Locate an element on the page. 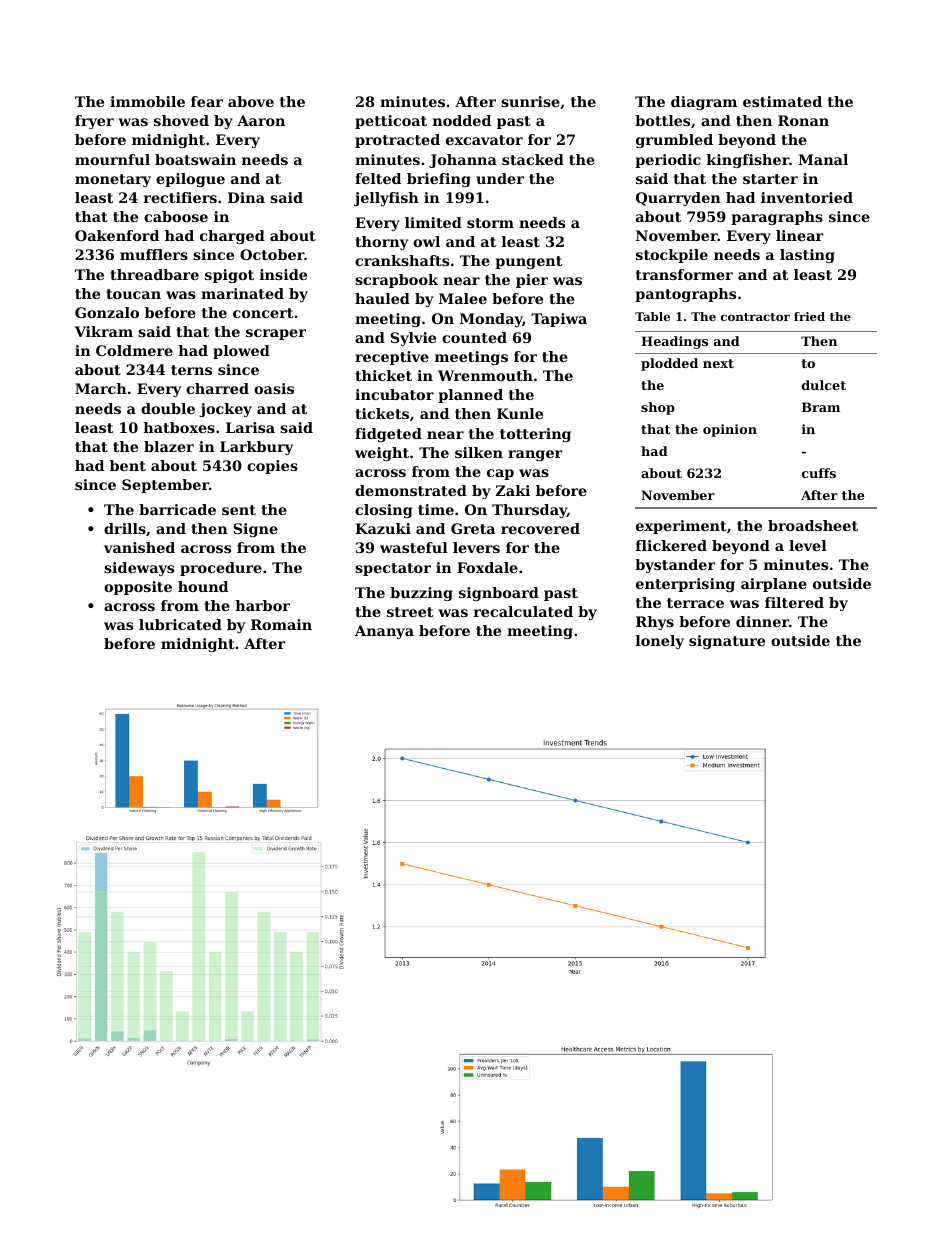 The width and height of the page is (952, 1233). lubricated is located at coordinates (180, 624).
